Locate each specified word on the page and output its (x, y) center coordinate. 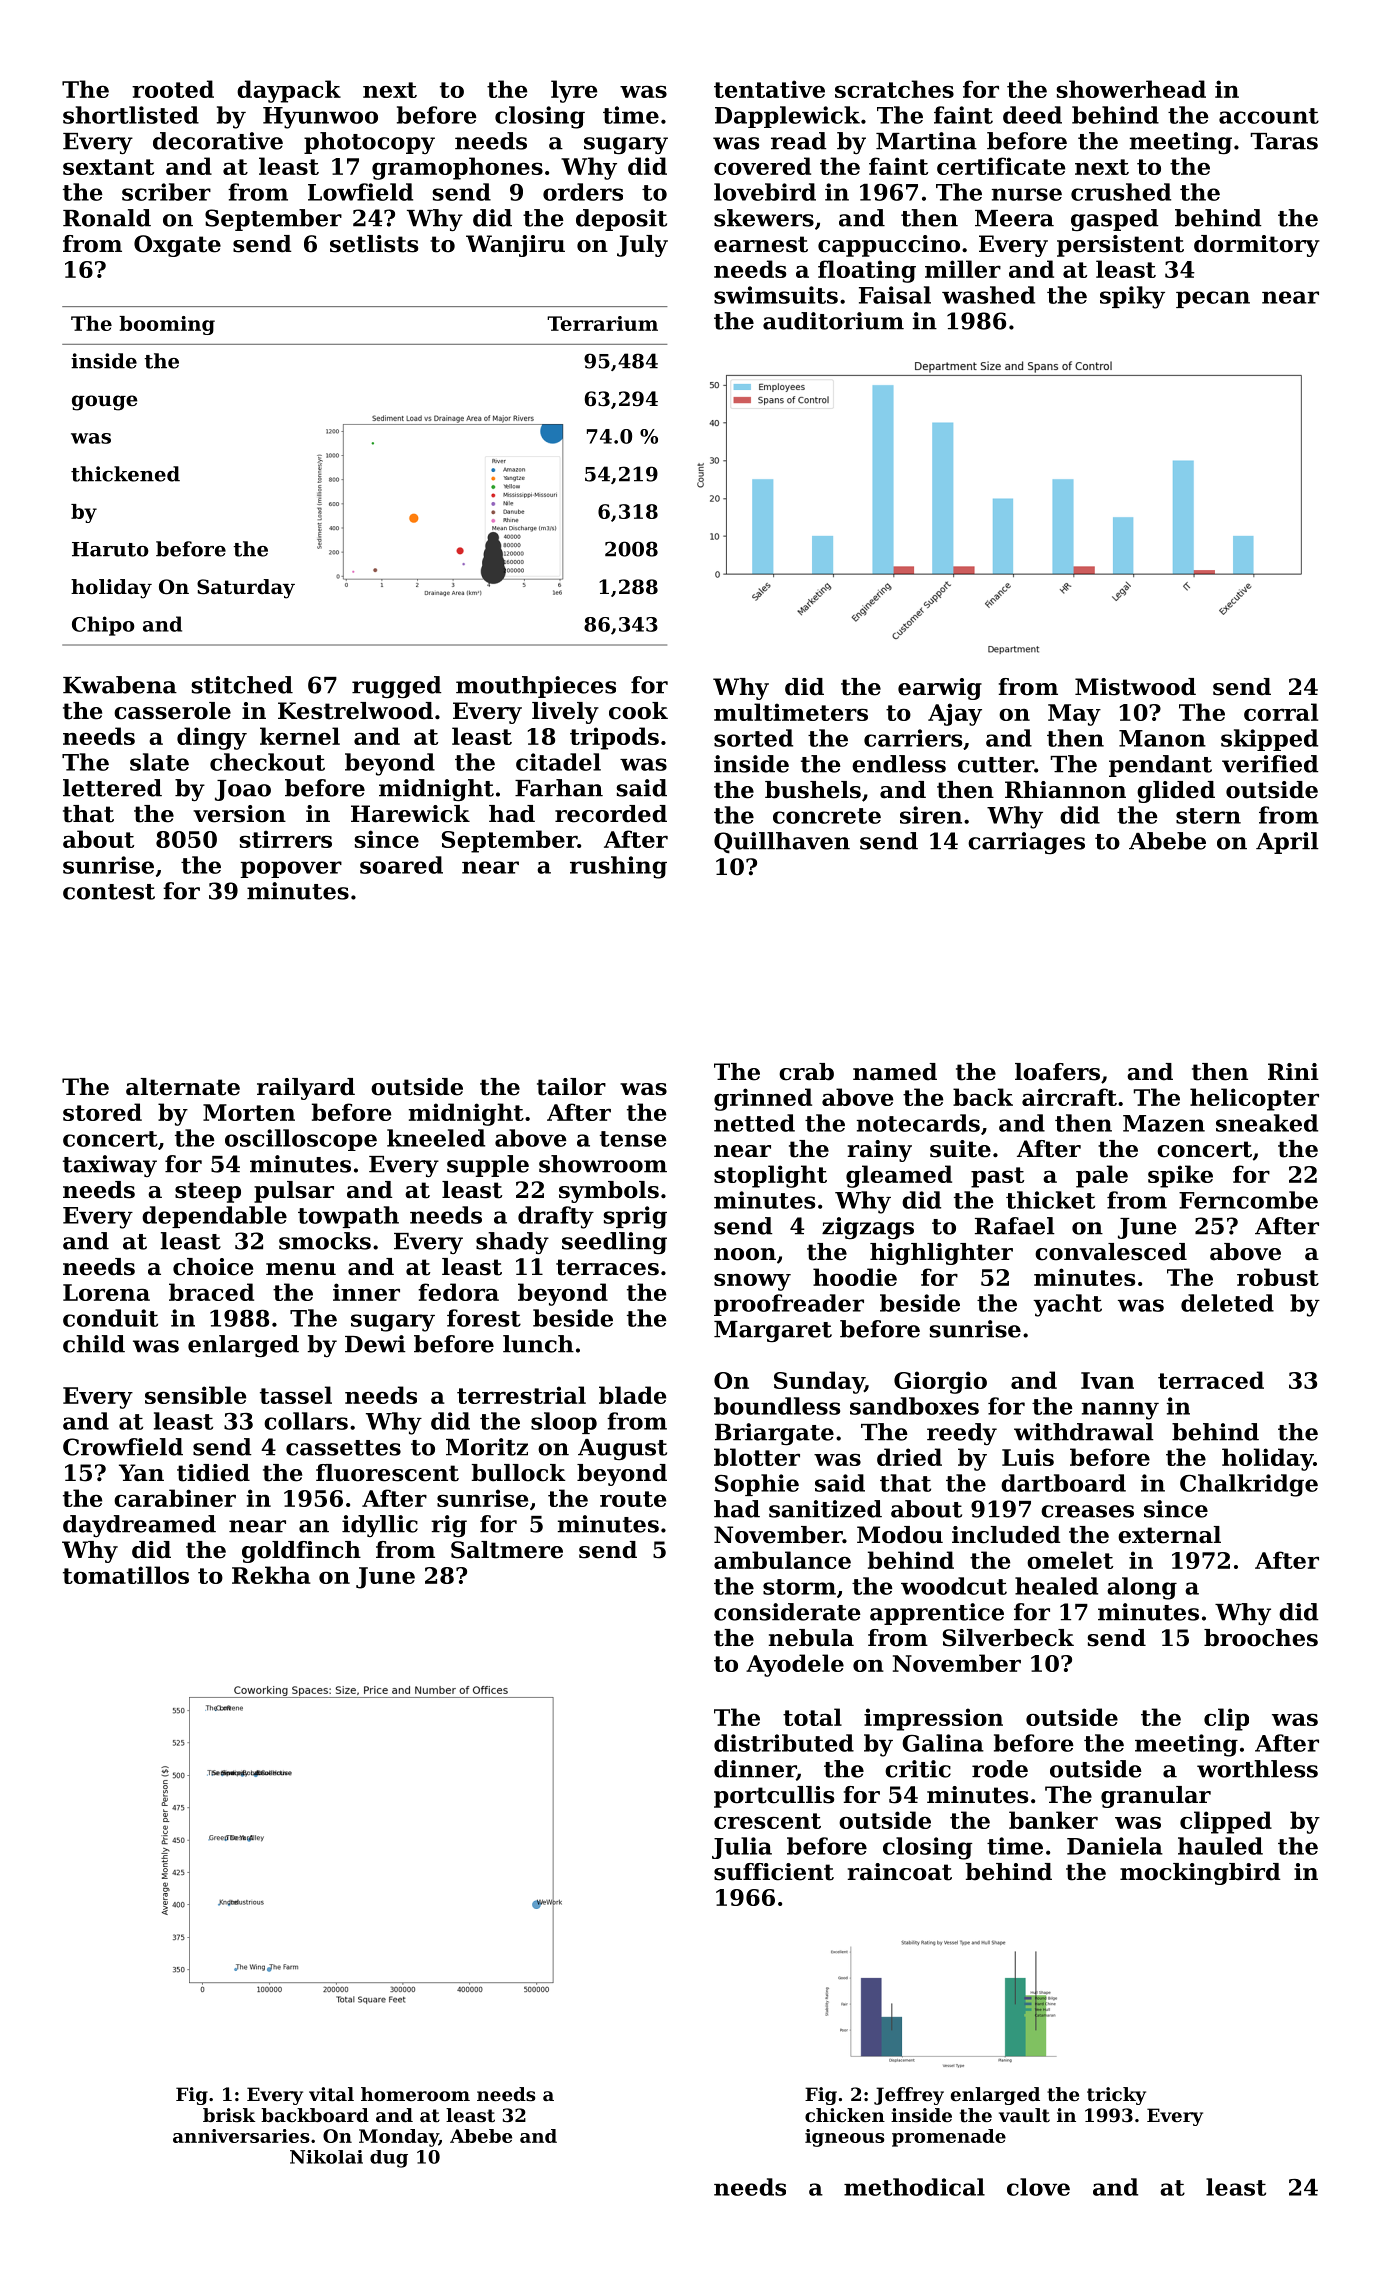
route (633, 1499)
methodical (914, 2187)
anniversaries (241, 2136)
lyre (574, 91)
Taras (1284, 141)
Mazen (1164, 1123)
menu (301, 1269)
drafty (556, 1217)
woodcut (954, 1586)
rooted (173, 89)
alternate (183, 1087)
